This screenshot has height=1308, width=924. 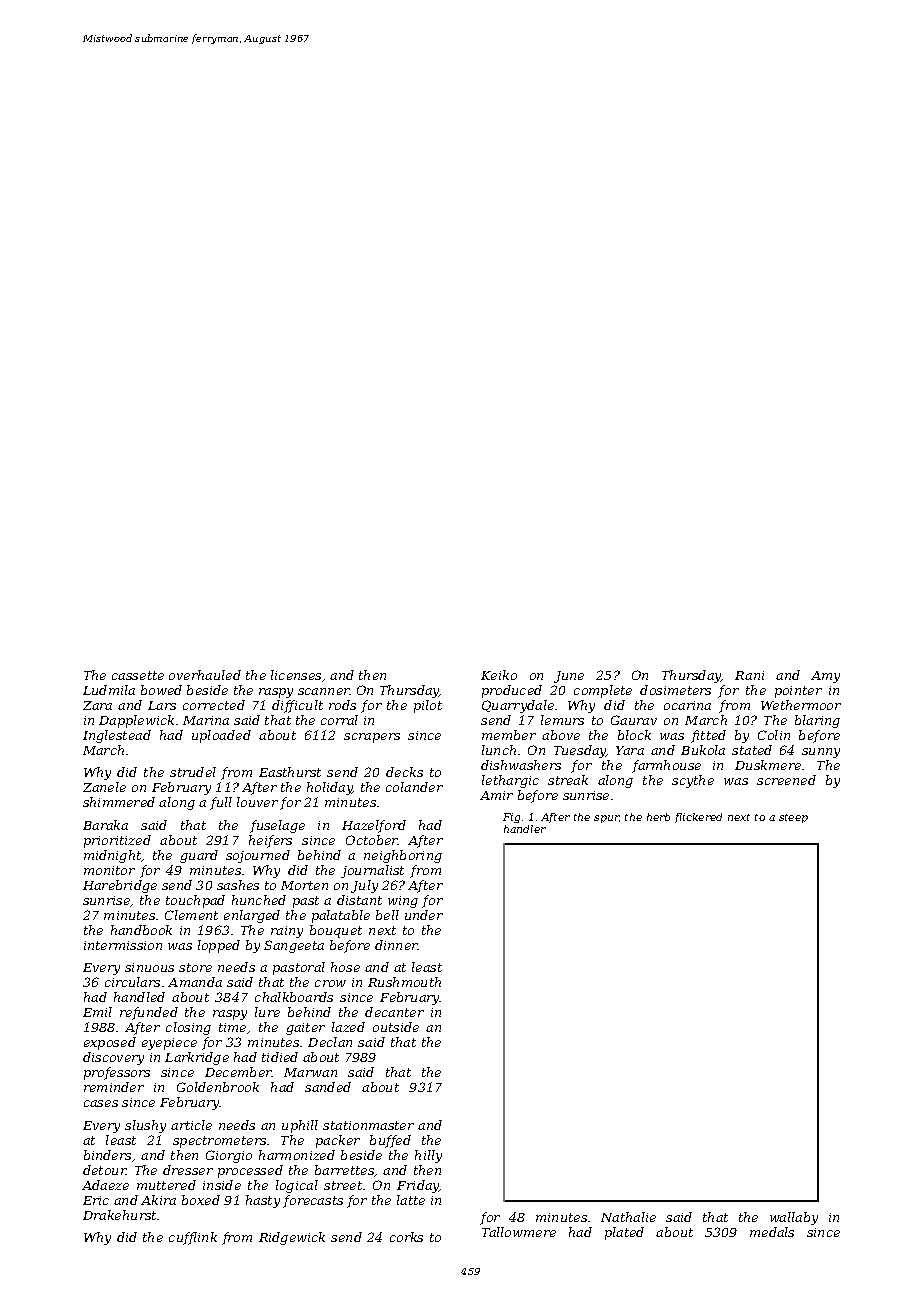 What do you see at coordinates (109, 690) in the screenshot?
I see `Ludmila` at bounding box center [109, 690].
